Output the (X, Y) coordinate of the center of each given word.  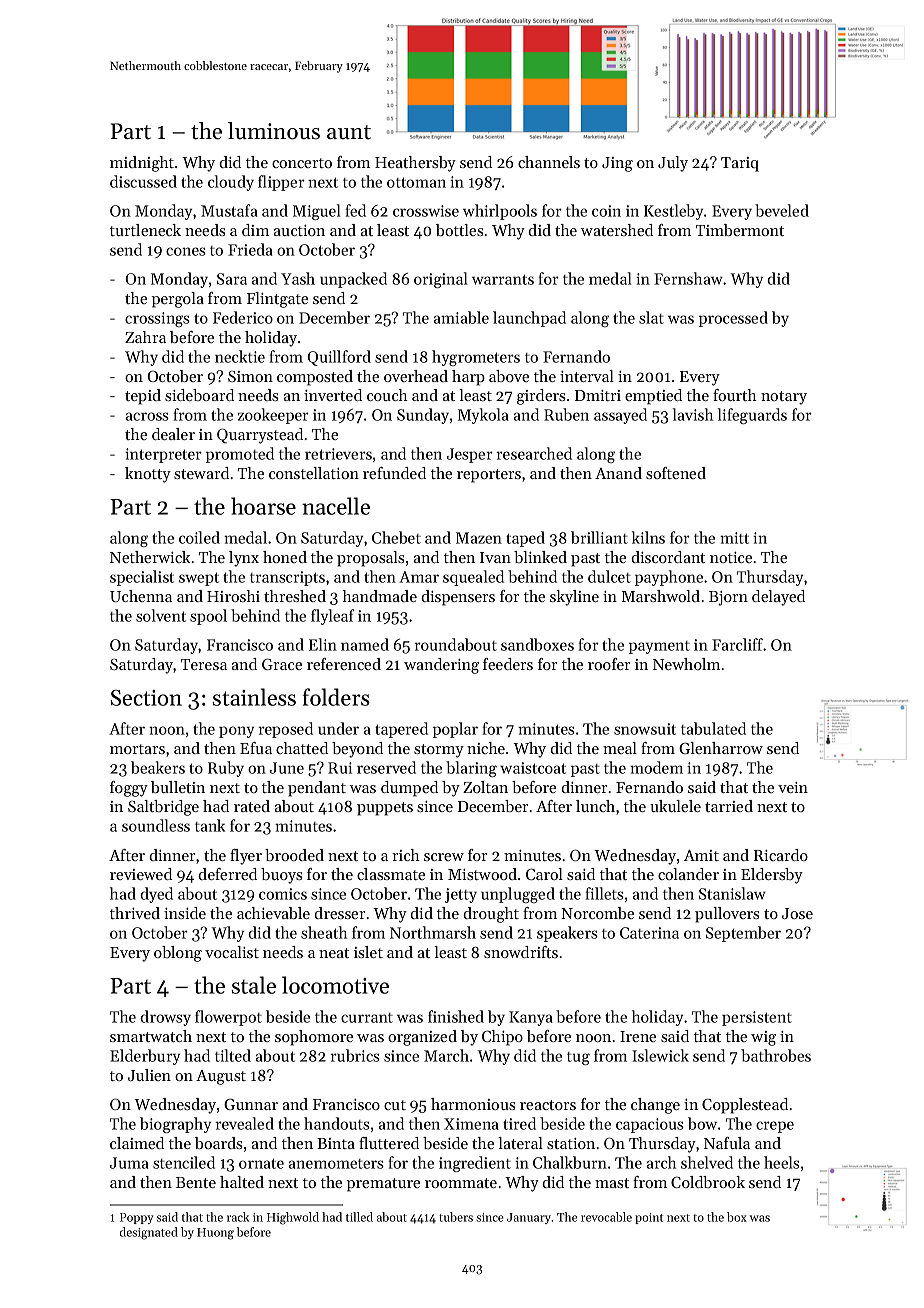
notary (784, 398)
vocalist (232, 952)
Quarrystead (260, 436)
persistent (757, 1018)
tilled (359, 1217)
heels (782, 1162)
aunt (349, 132)
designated (149, 1233)
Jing (617, 164)
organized (422, 1038)
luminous (274, 131)
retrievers (338, 454)
